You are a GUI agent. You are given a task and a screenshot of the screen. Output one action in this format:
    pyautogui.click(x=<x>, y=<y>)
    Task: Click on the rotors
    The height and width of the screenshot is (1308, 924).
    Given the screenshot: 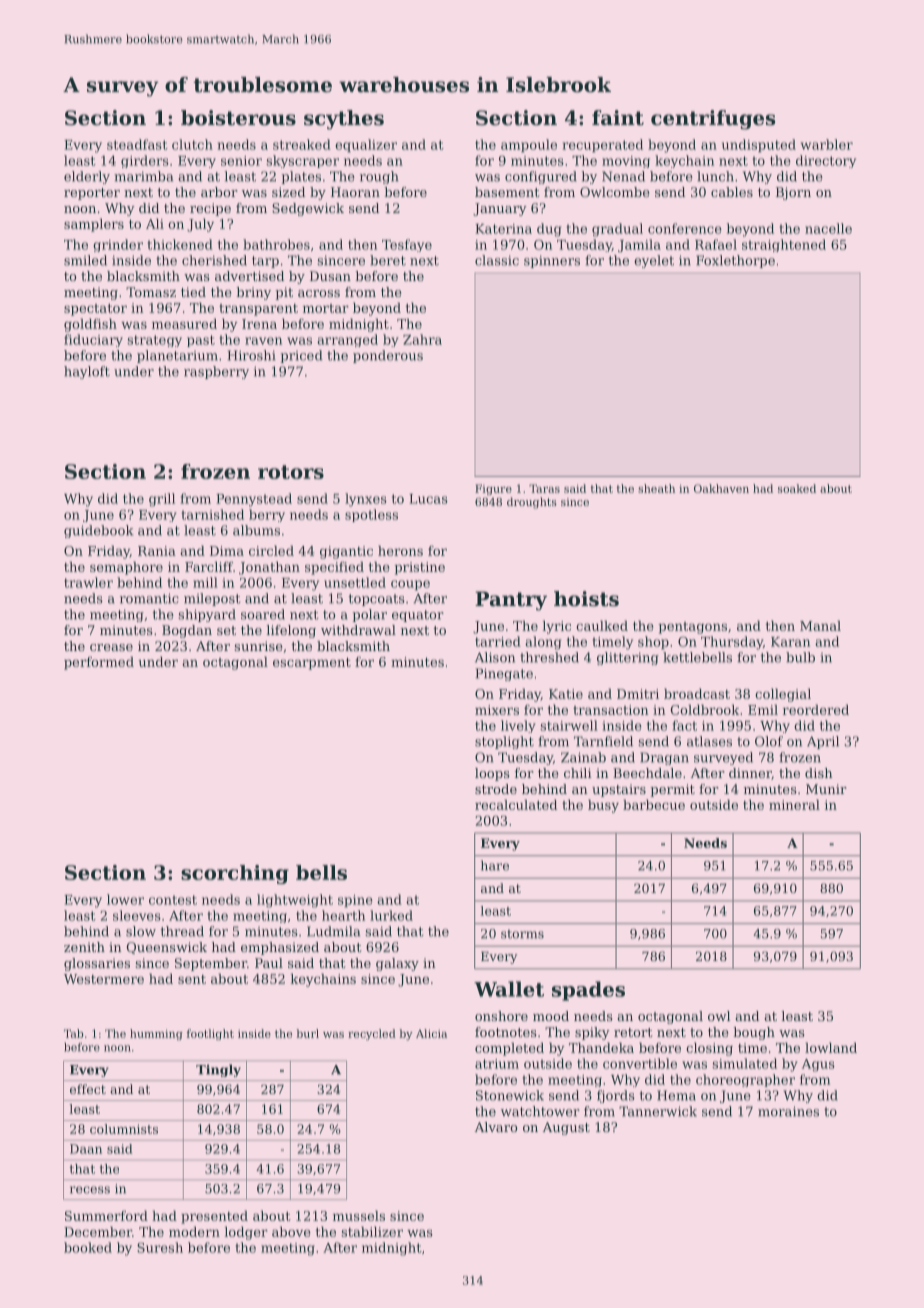 What is the action you would take?
    pyautogui.click(x=291, y=472)
